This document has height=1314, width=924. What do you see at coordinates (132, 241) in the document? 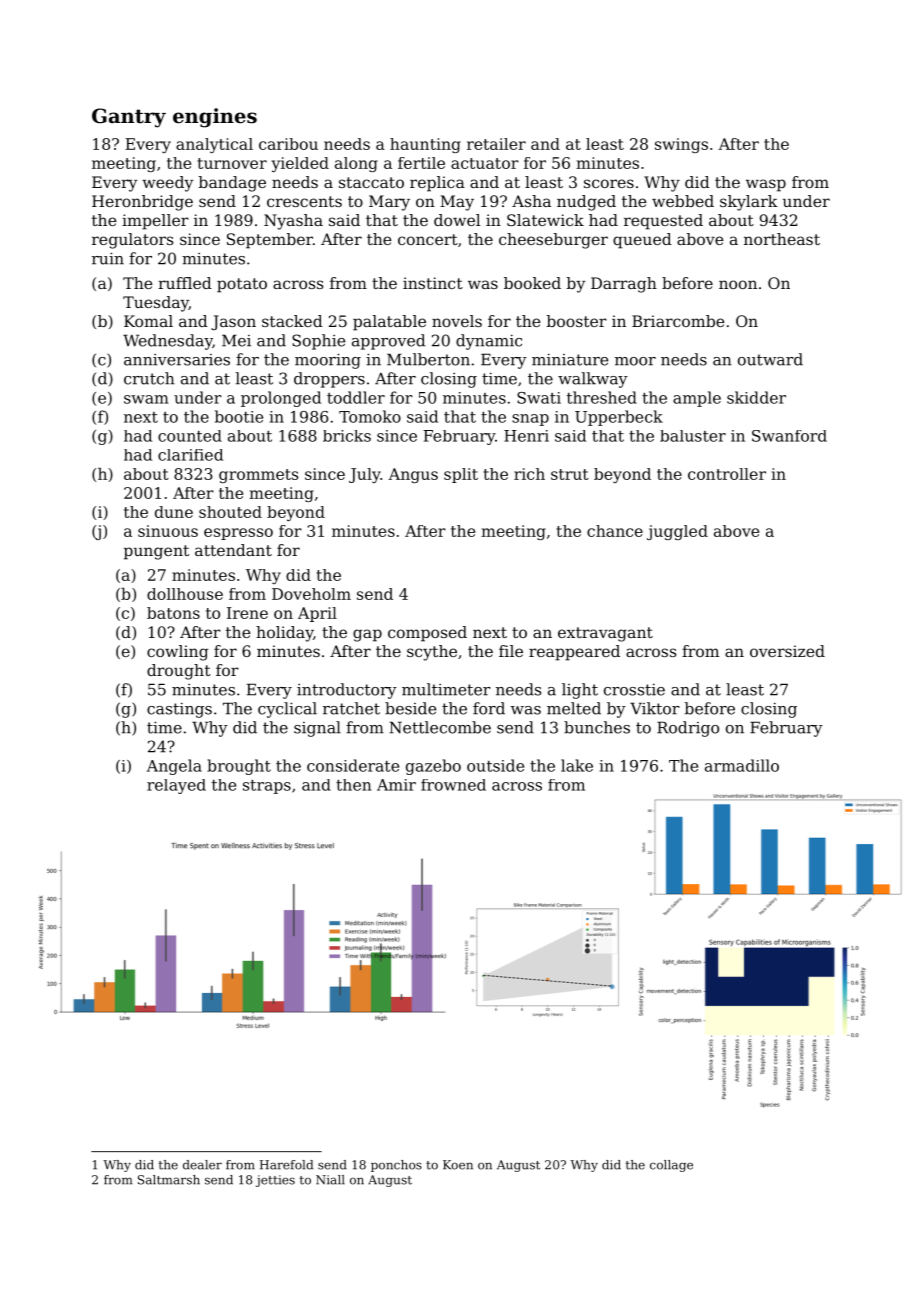
I see `regulators` at bounding box center [132, 241].
